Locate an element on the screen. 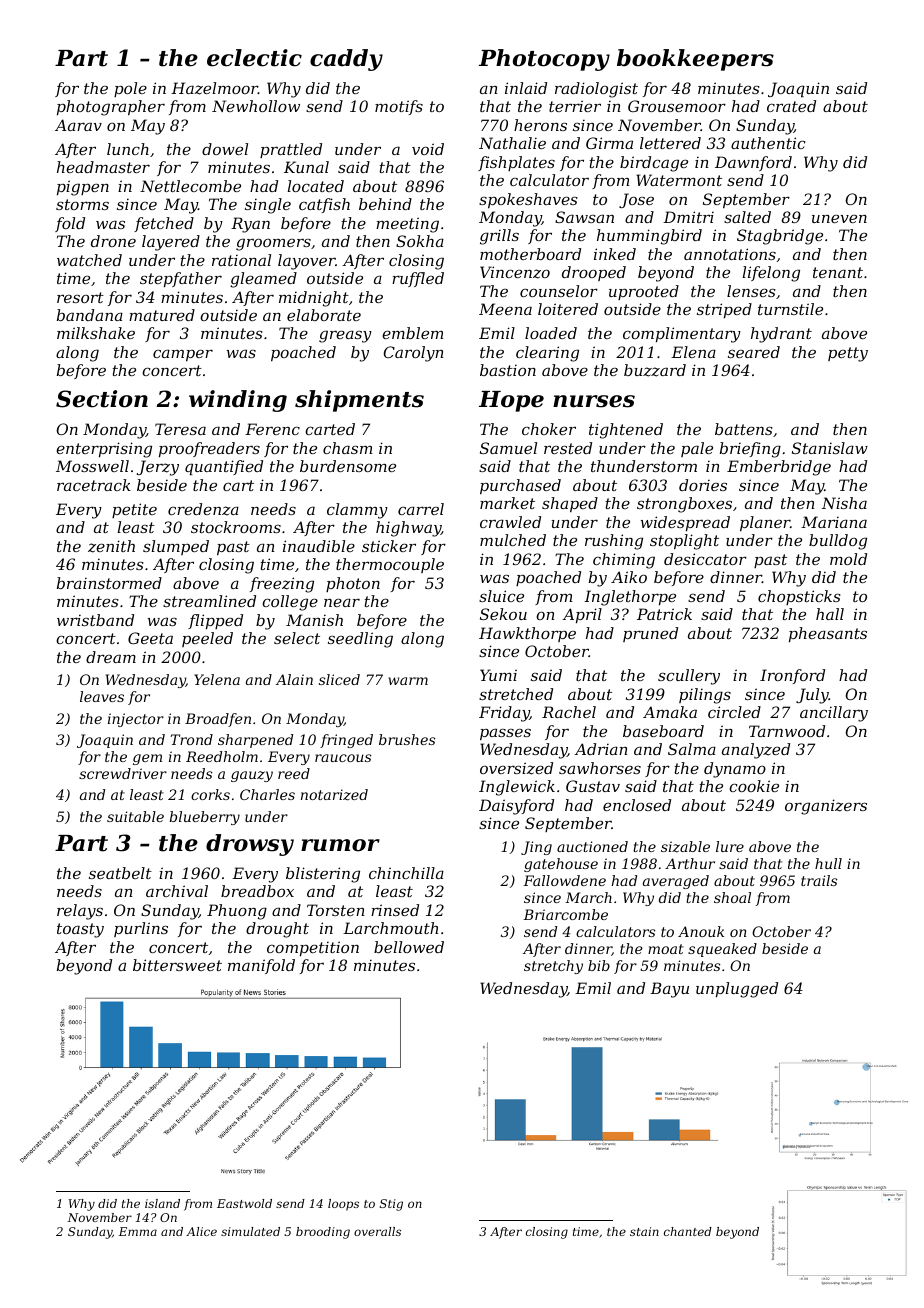 The width and height of the screenshot is (924, 1308). shipments is located at coordinates (359, 401).
